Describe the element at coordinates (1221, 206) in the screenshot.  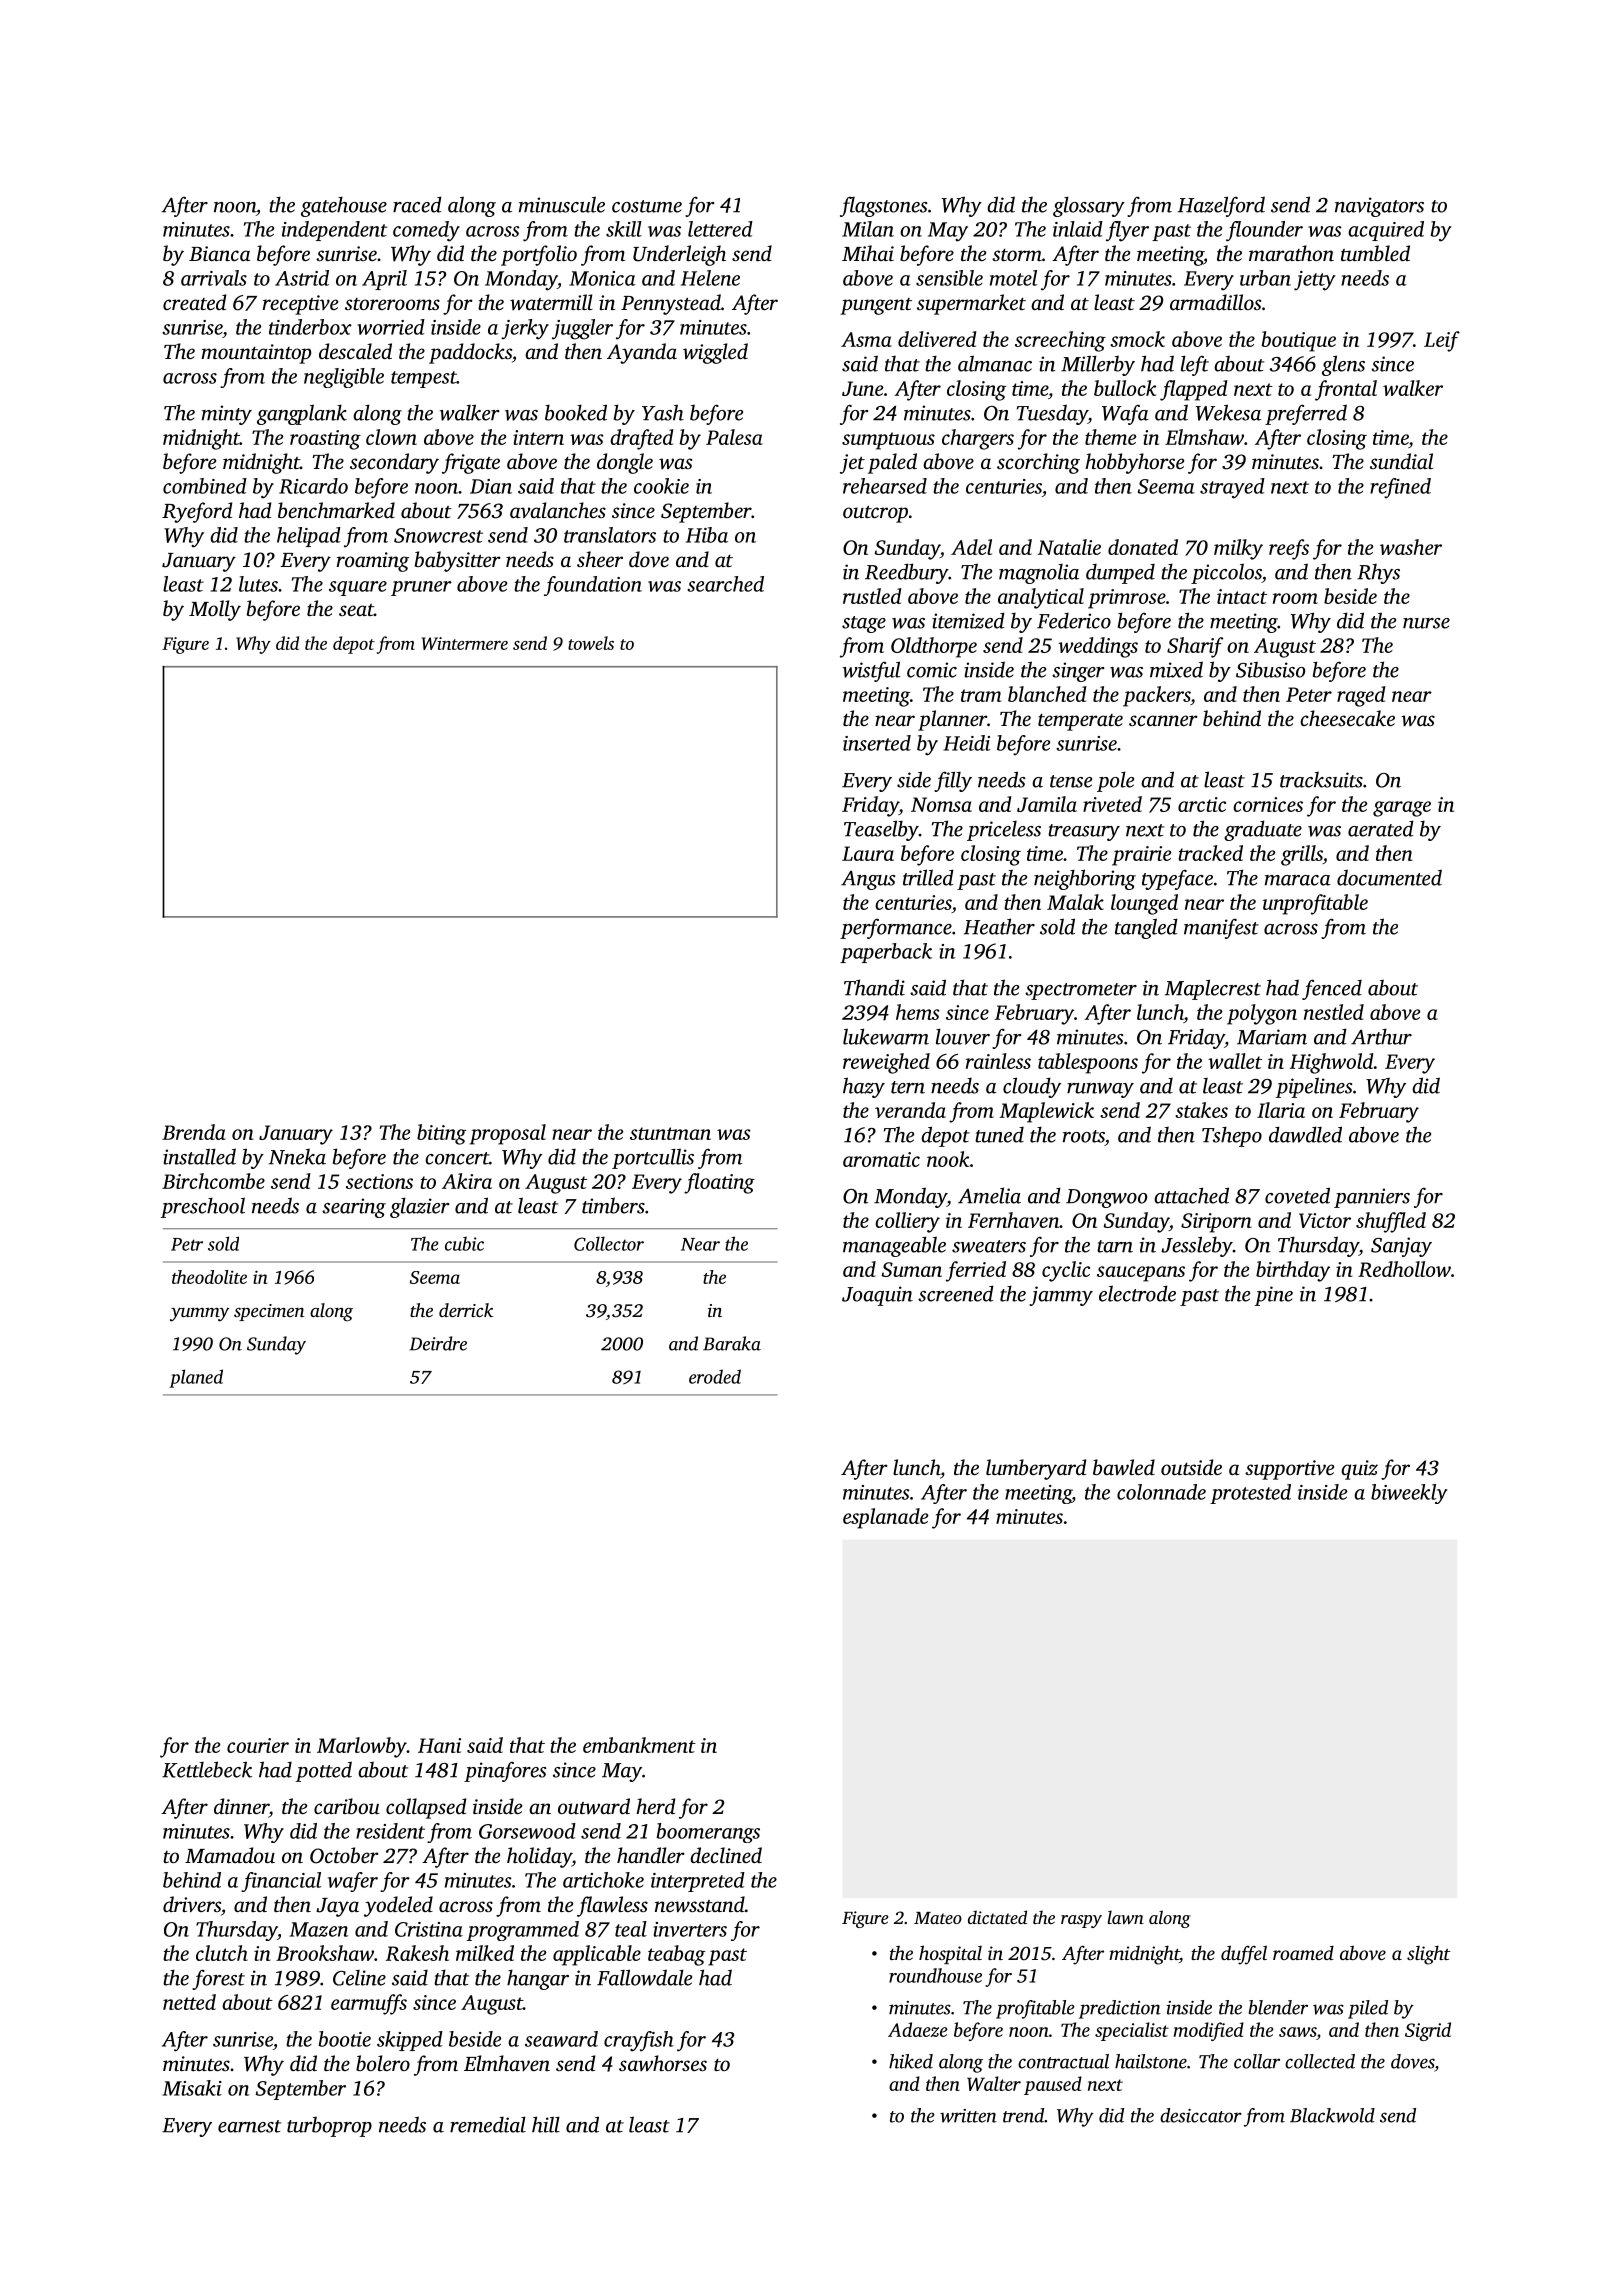
I see `Hazelford` at that location.
